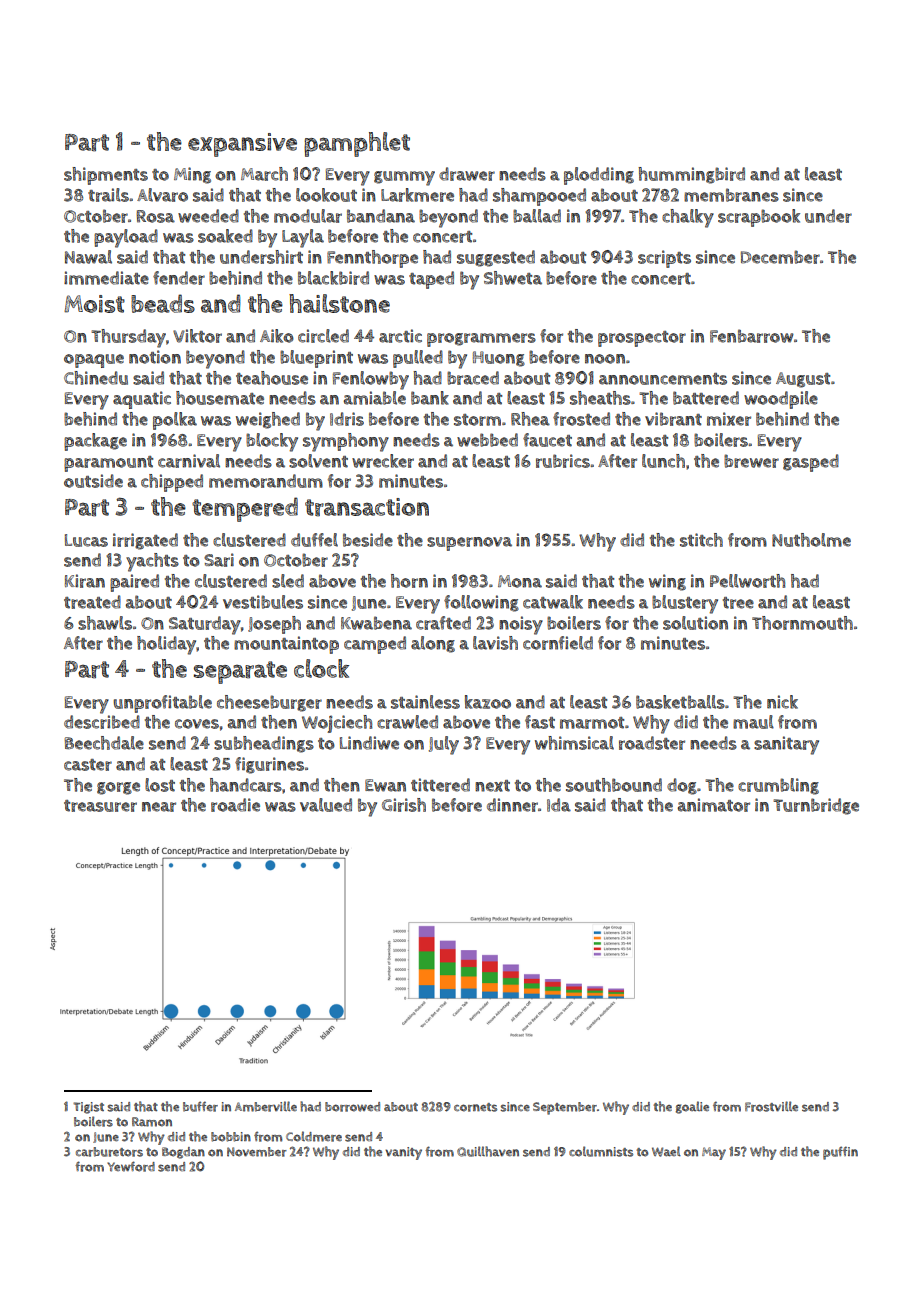 The height and width of the document is (1311, 924). Describe the element at coordinates (86, 540) in the document. I see `Lucas` at that location.
